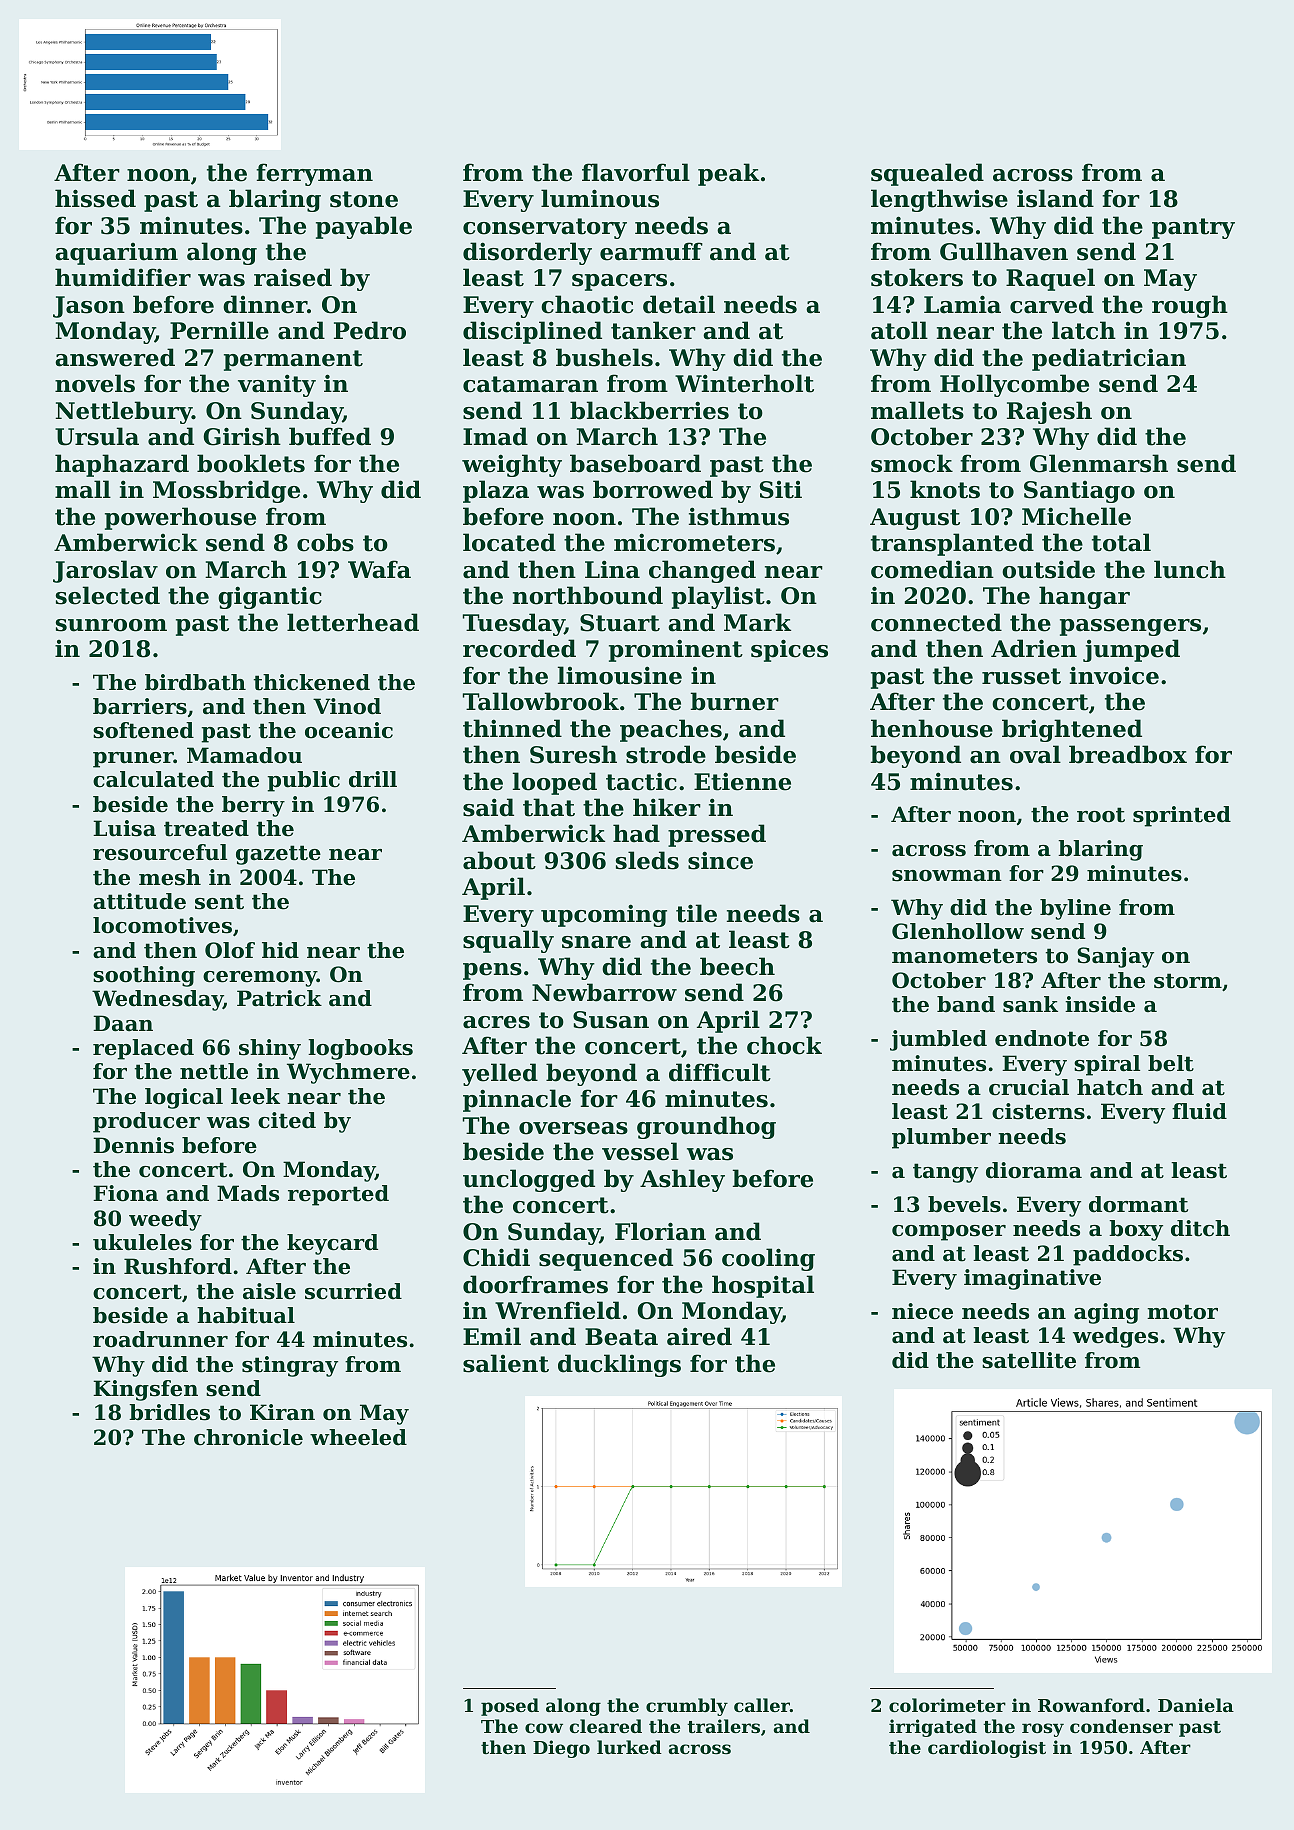 This image has height=1830, width=1294. I want to click on bridles, so click(169, 1412).
